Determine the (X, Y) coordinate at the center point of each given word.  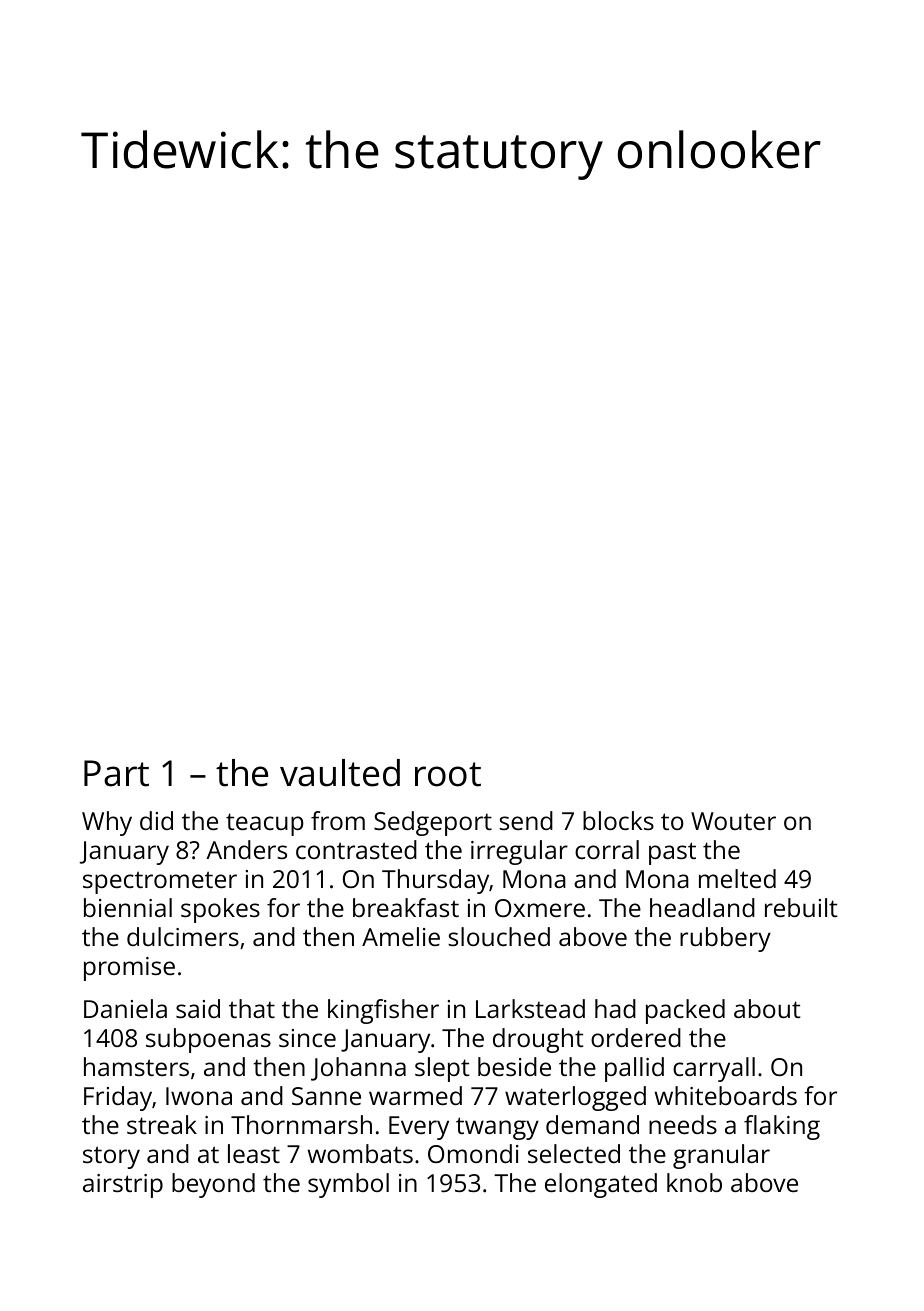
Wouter (733, 821)
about (767, 1008)
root (448, 774)
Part (116, 773)
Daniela (125, 1008)
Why (107, 823)
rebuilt (801, 907)
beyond (213, 1185)
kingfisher (383, 1011)
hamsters (136, 1066)
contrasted (356, 849)
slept (442, 1069)
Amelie (401, 936)
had (615, 1008)
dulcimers (183, 936)
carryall (714, 1069)
